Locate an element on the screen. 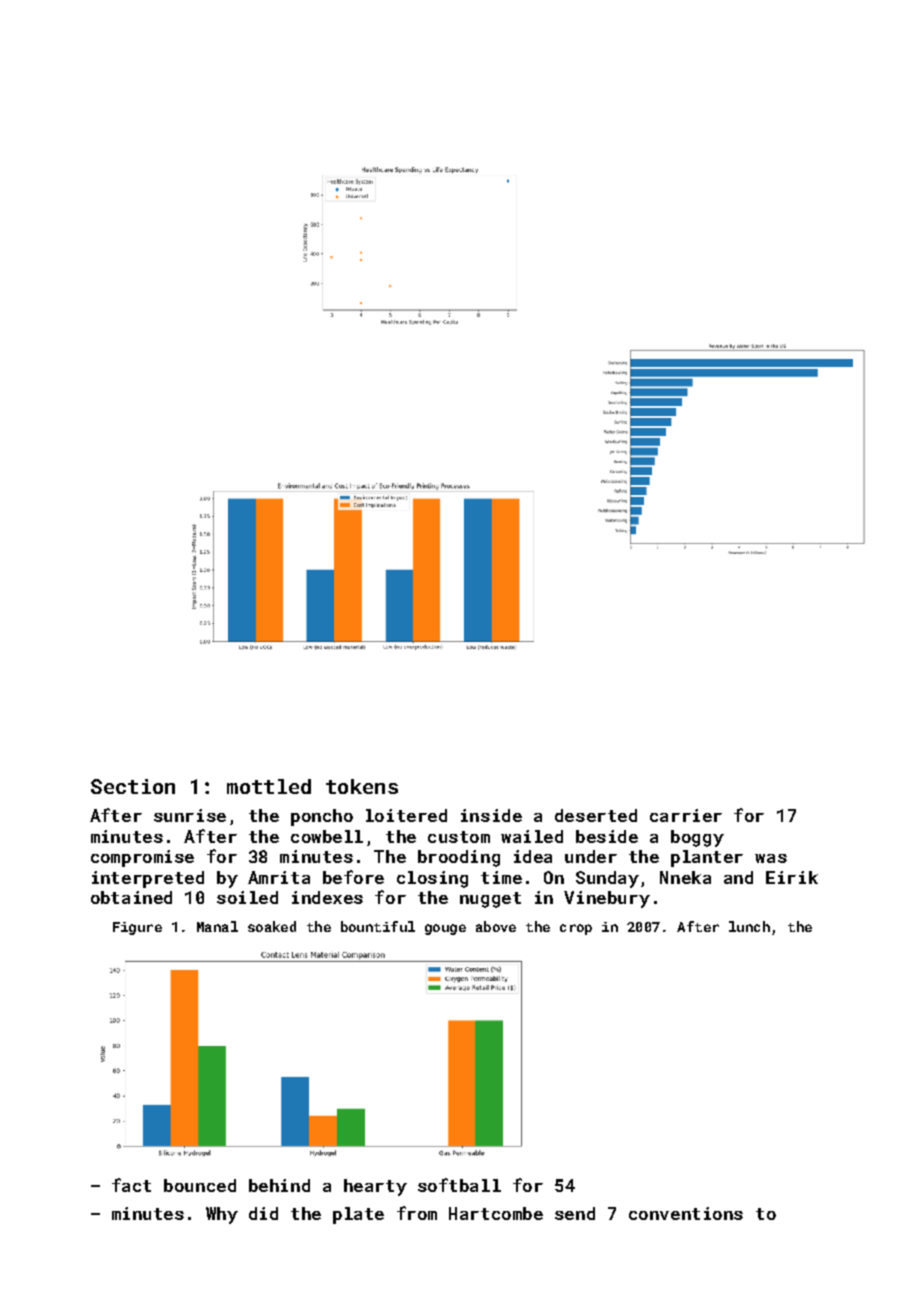 The width and height of the screenshot is (924, 1314). conventions is located at coordinates (686, 1213).
